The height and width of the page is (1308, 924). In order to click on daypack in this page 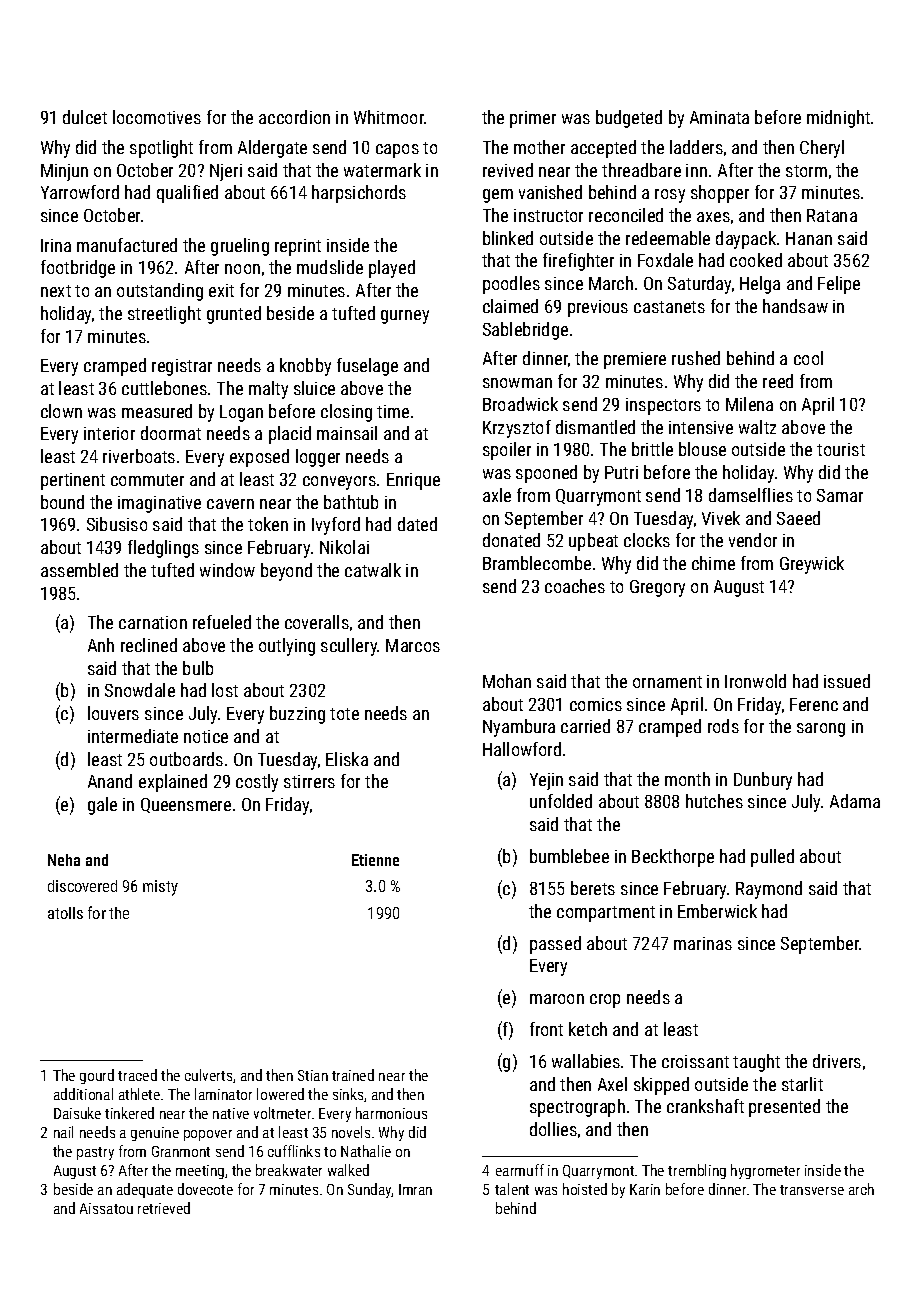, I will do `click(746, 240)`.
